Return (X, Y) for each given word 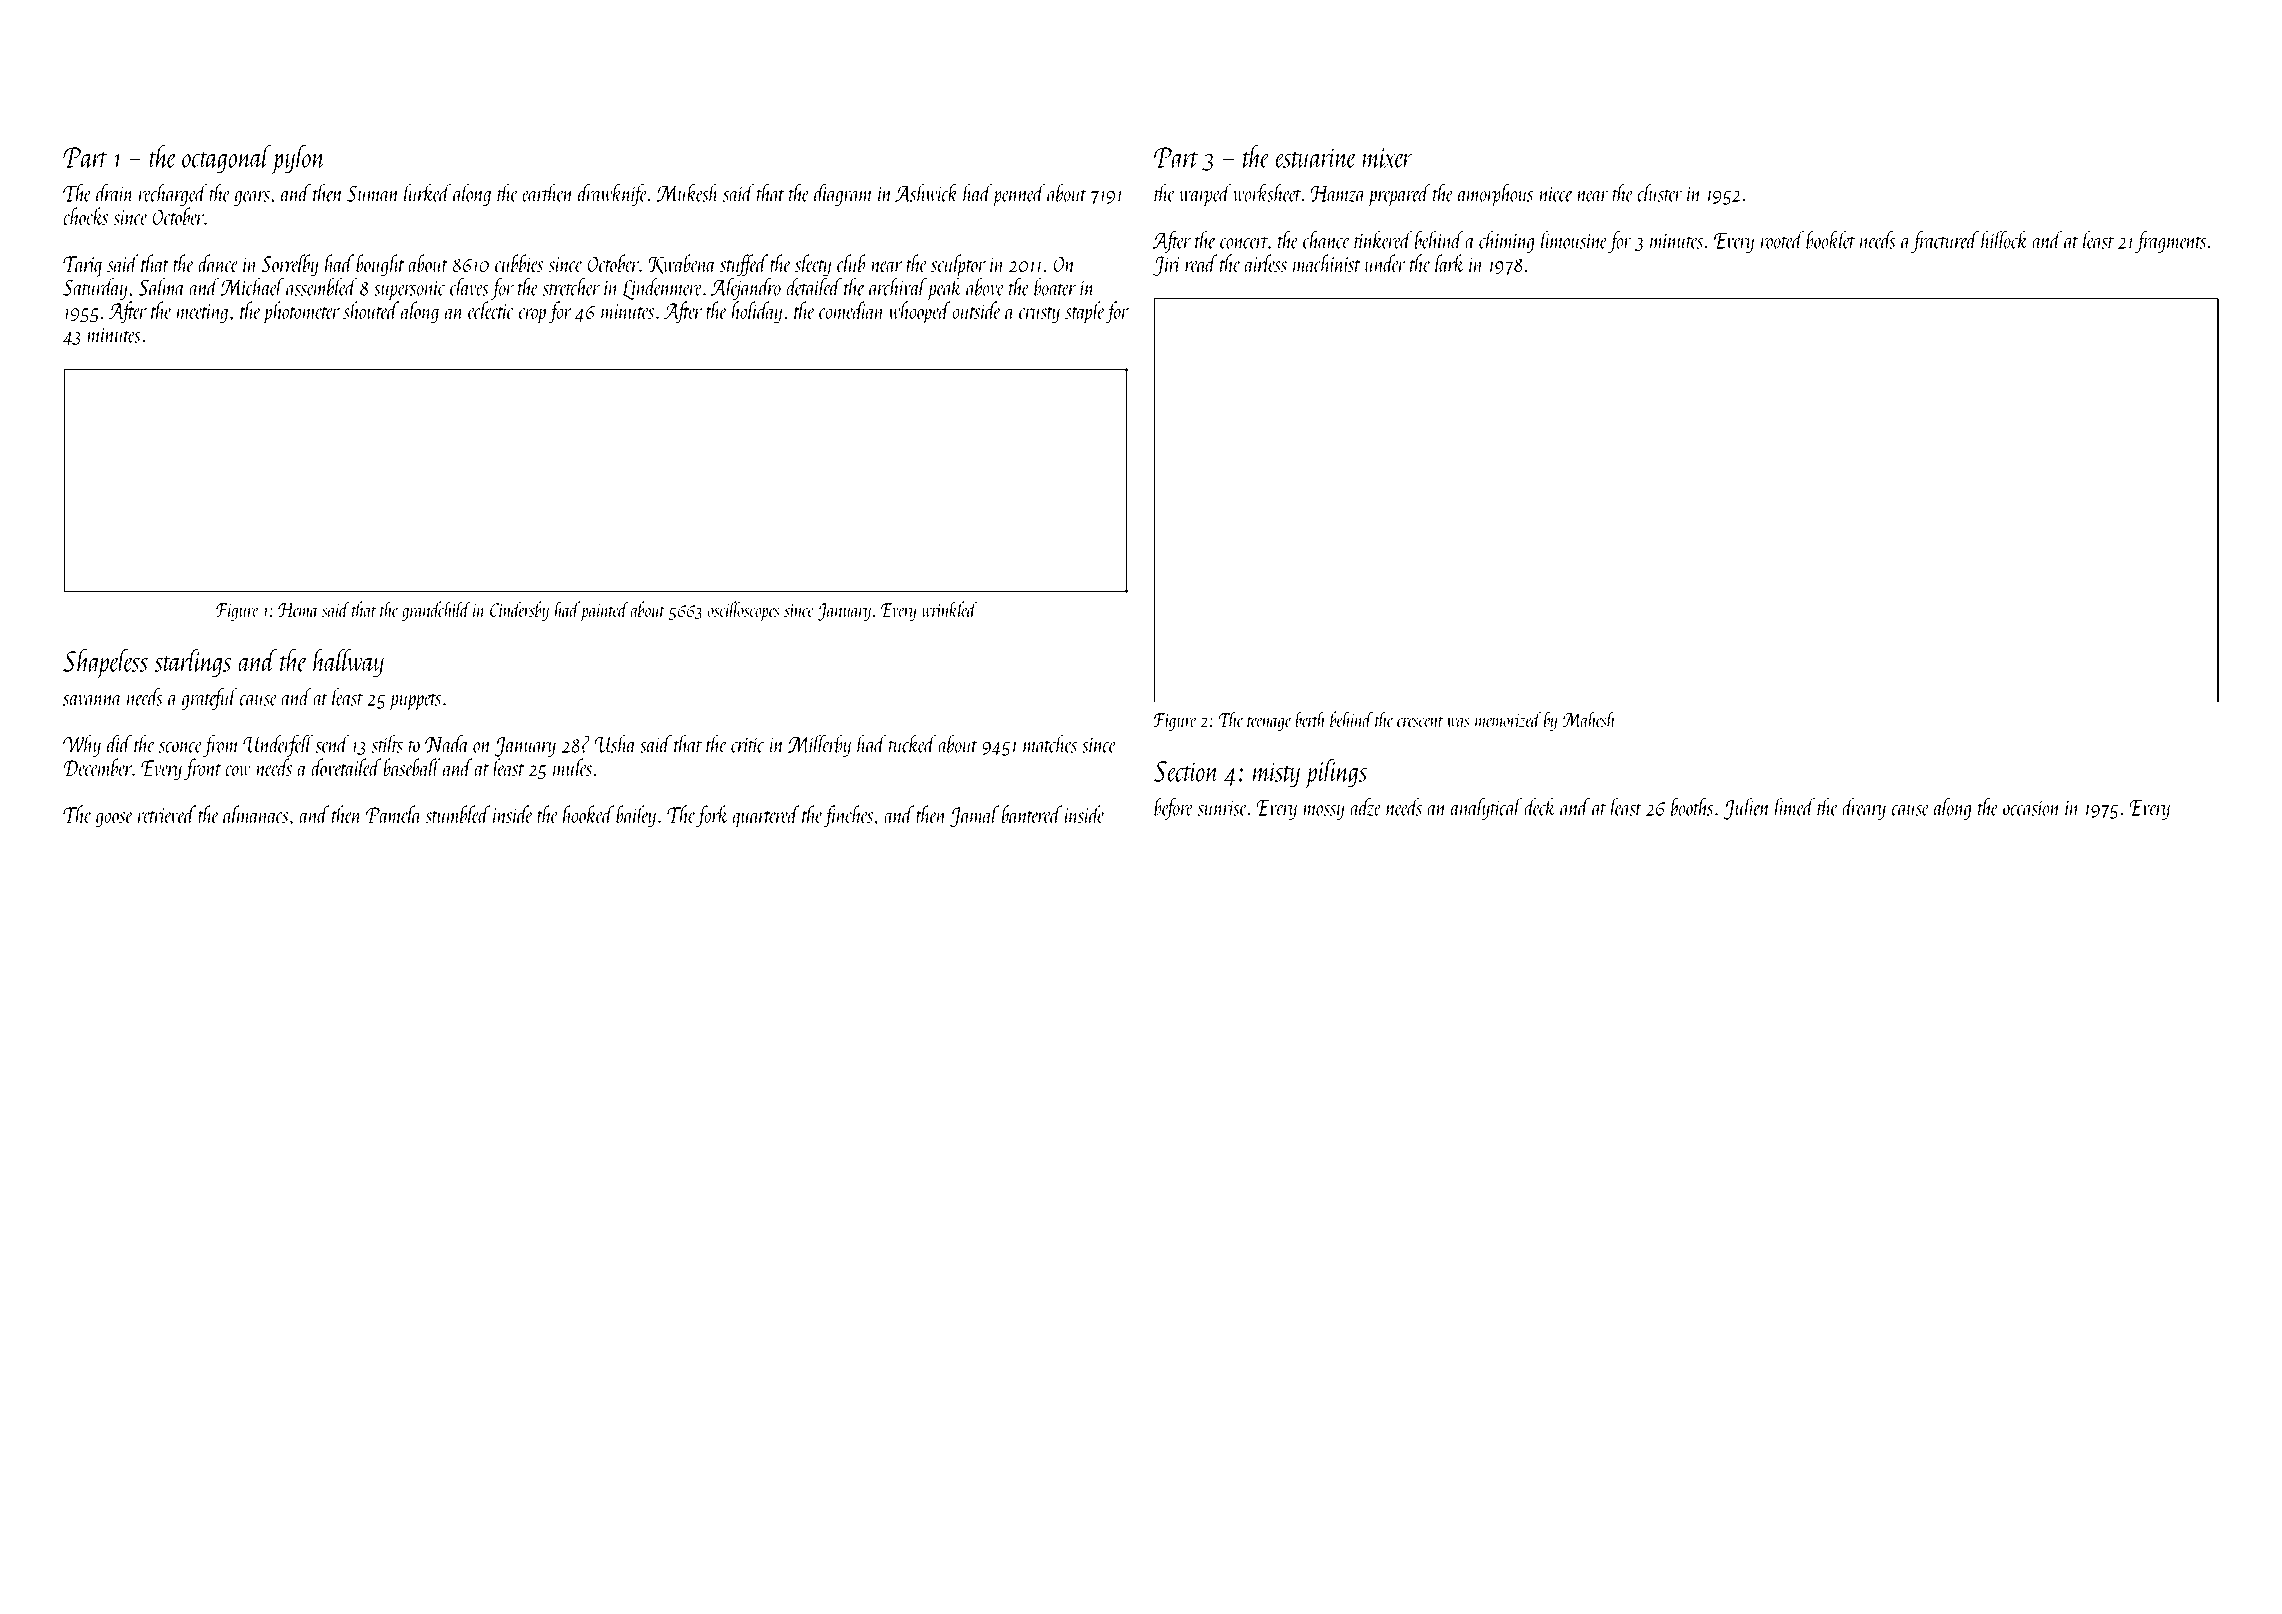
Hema (298, 610)
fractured (1945, 242)
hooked (588, 814)
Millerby (819, 746)
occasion (2032, 808)
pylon (298, 160)
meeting (202, 314)
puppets (415, 702)
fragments (2170, 242)
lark (1450, 263)
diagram (843, 195)
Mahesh (1588, 719)
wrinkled (950, 609)
